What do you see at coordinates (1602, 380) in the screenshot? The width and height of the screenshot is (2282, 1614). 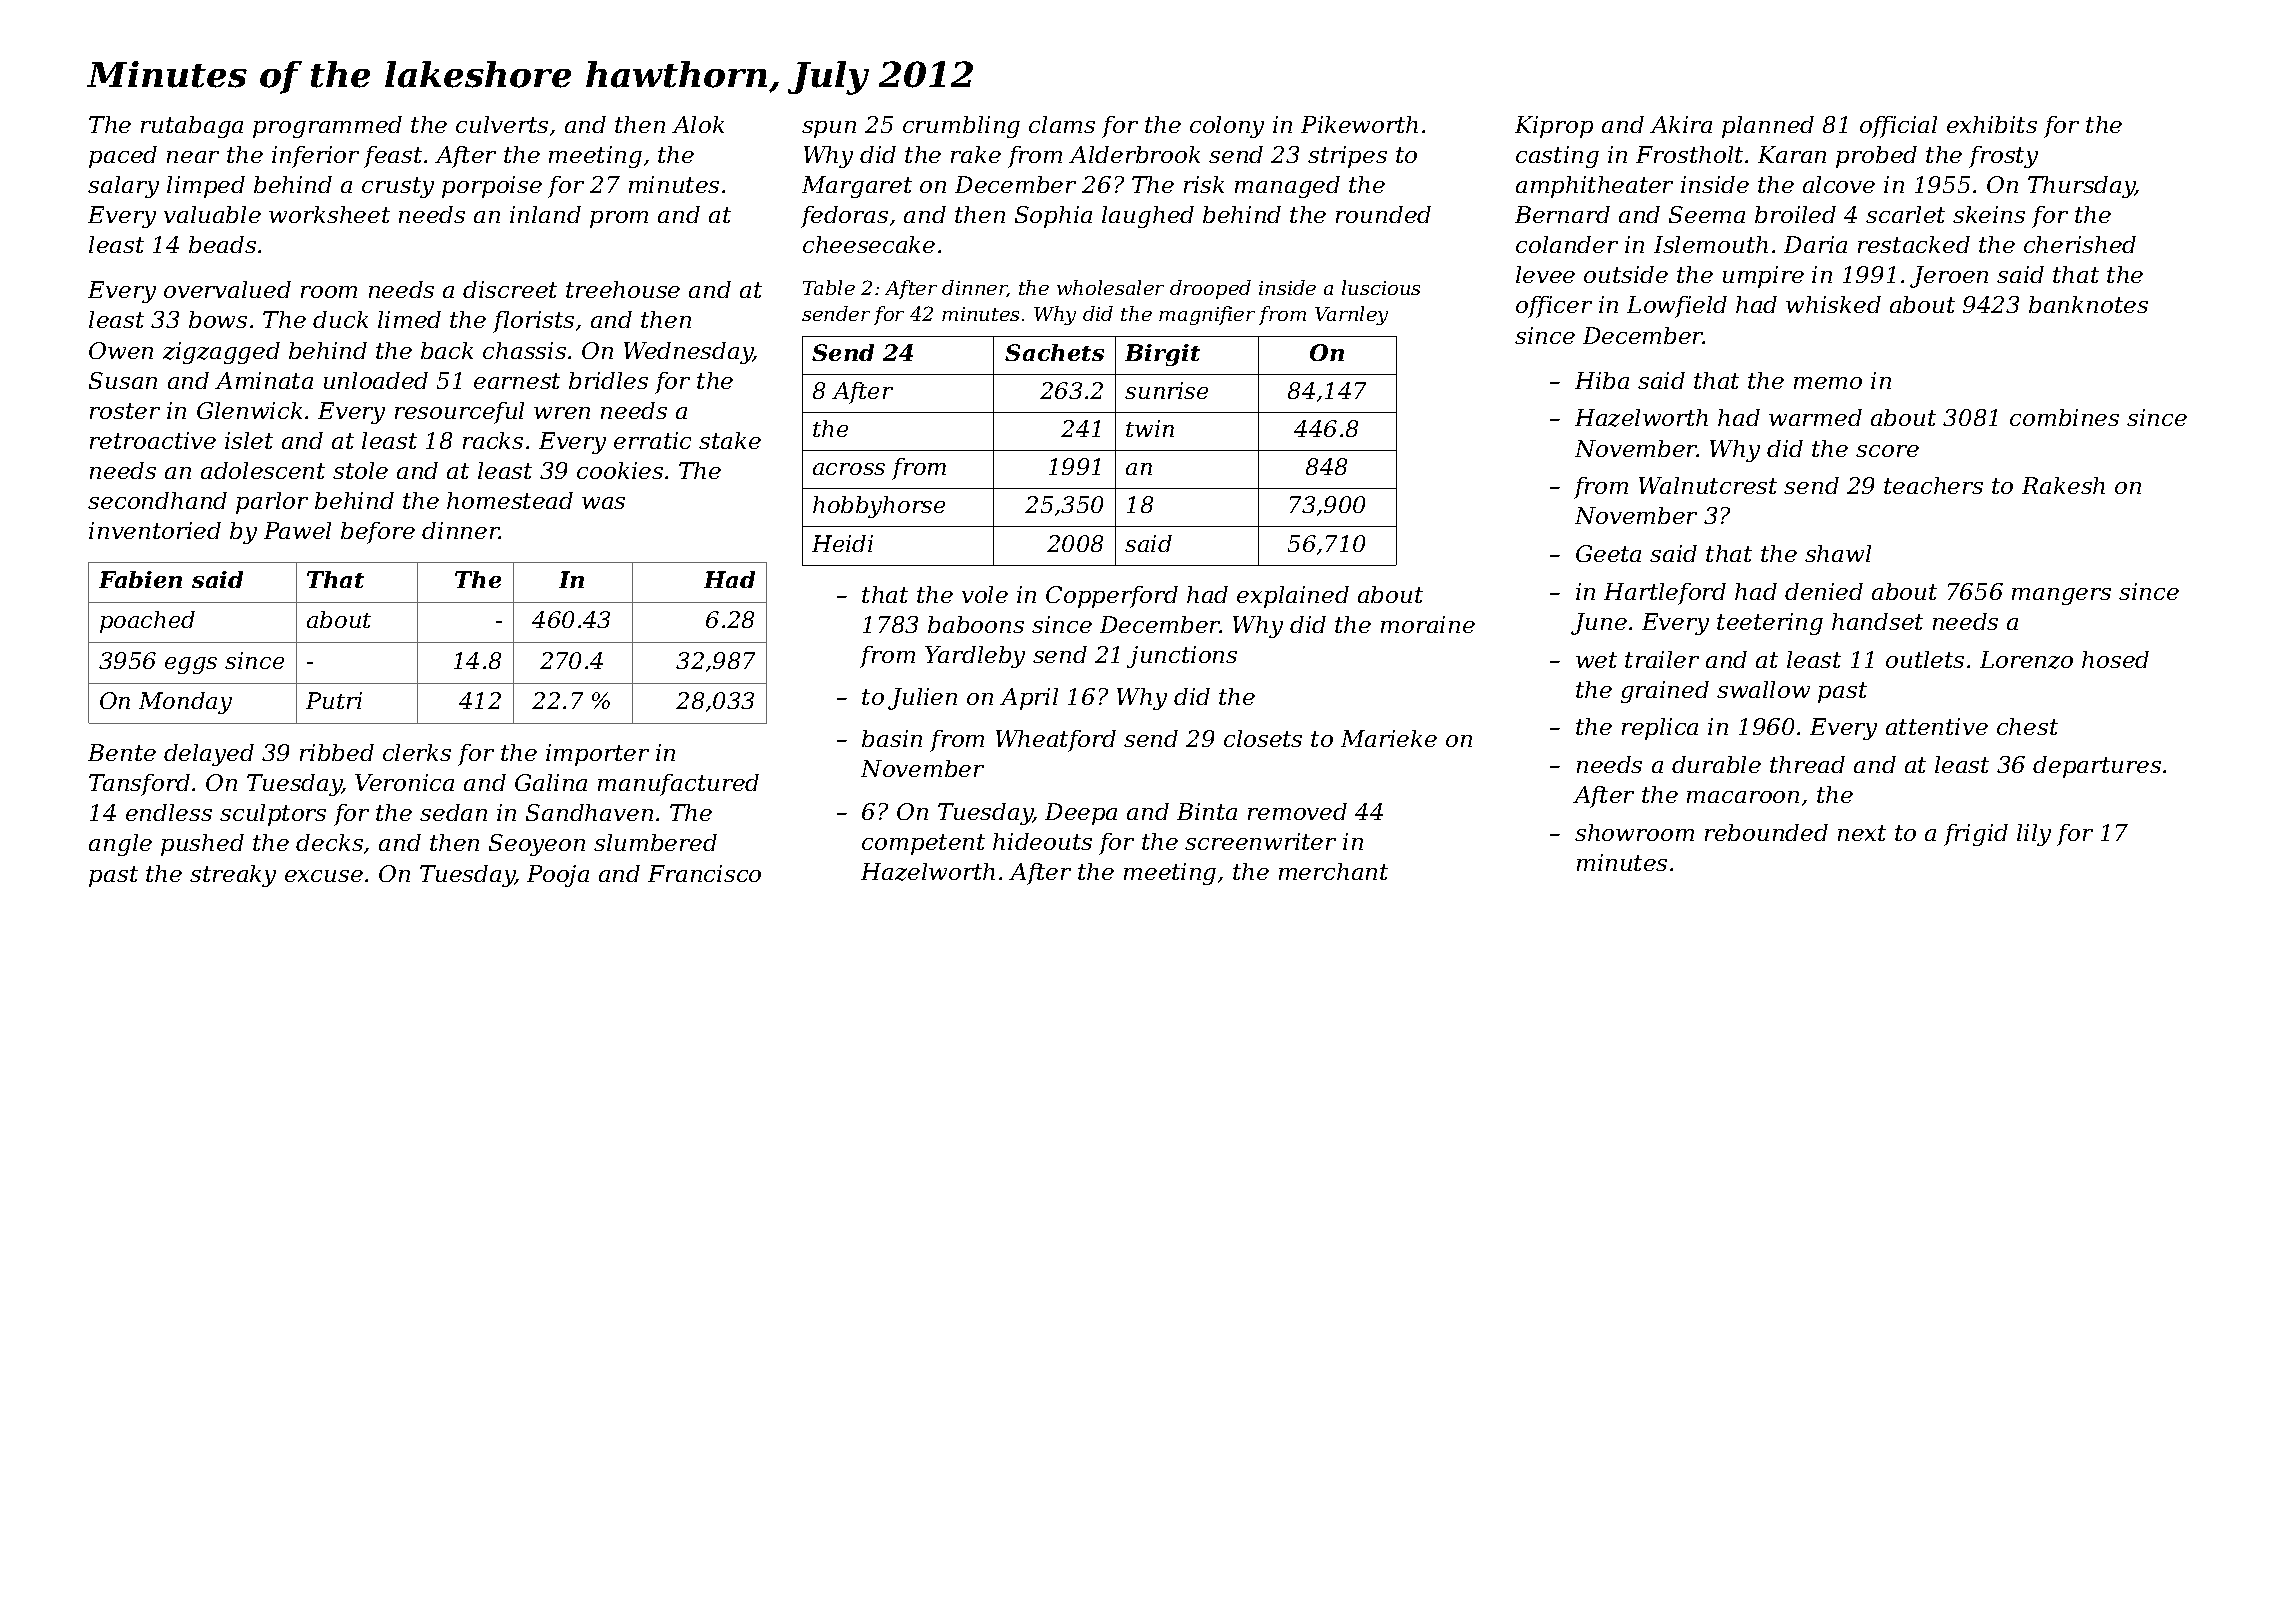 I see `Hiba` at bounding box center [1602, 380].
